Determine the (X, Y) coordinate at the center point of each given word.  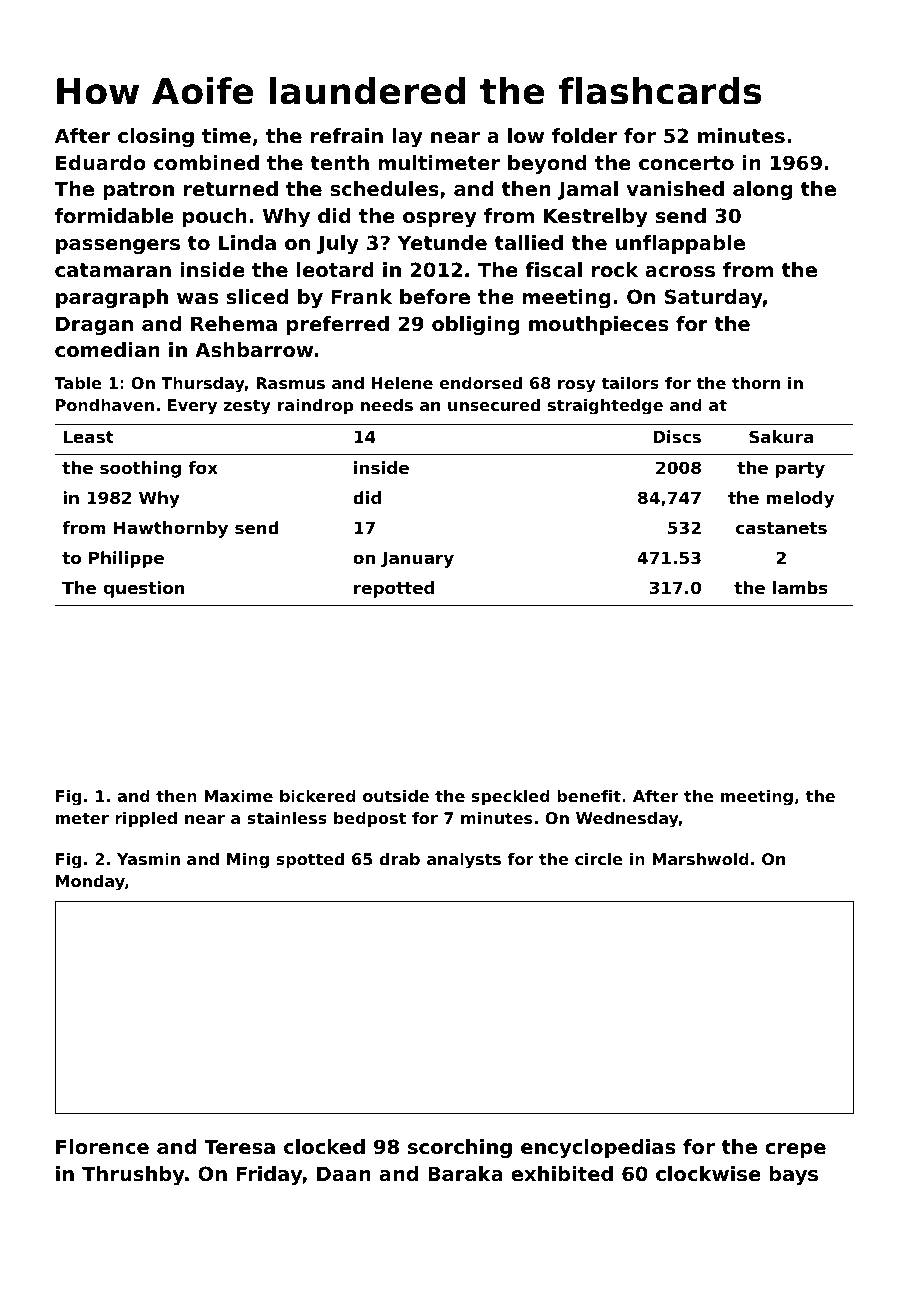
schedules (384, 189)
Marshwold (700, 859)
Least (89, 436)
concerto (686, 163)
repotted (394, 589)
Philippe (126, 559)
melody (800, 499)
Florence (102, 1147)
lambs (800, 587)
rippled (146, 820)
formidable (114, 216)
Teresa (239, 1147)
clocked (324, 1147)
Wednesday (627, 820)
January (417, 559)
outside (396, 796)
